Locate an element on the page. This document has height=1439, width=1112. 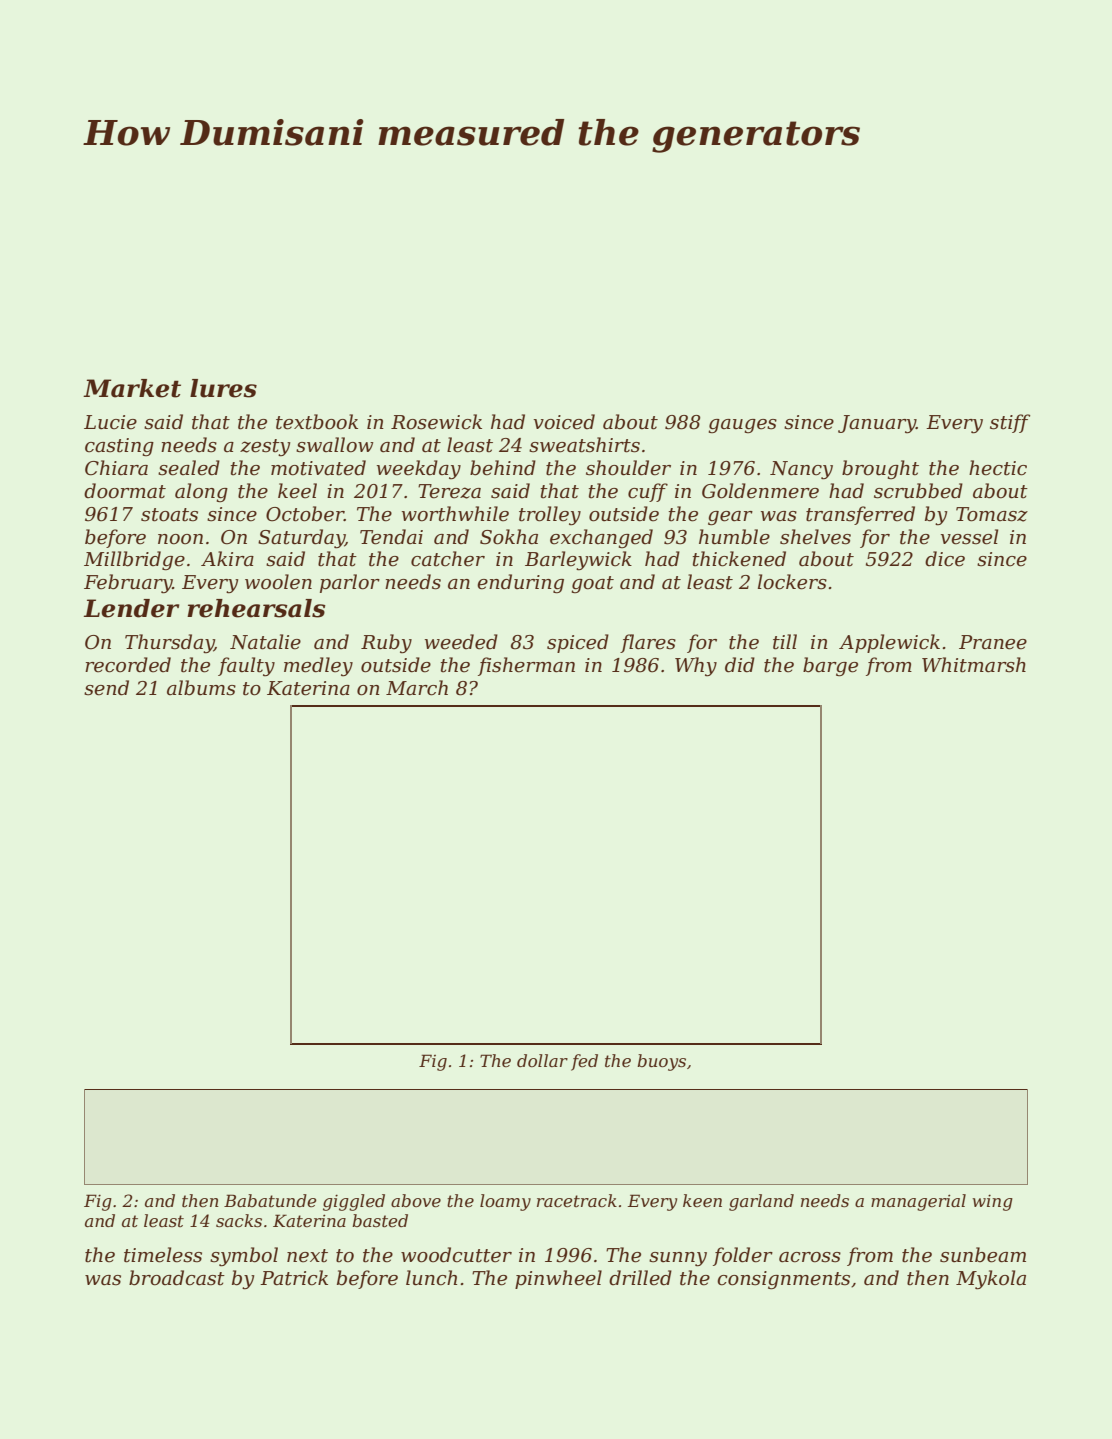
dollar is located at coordinates (542, 1060).
